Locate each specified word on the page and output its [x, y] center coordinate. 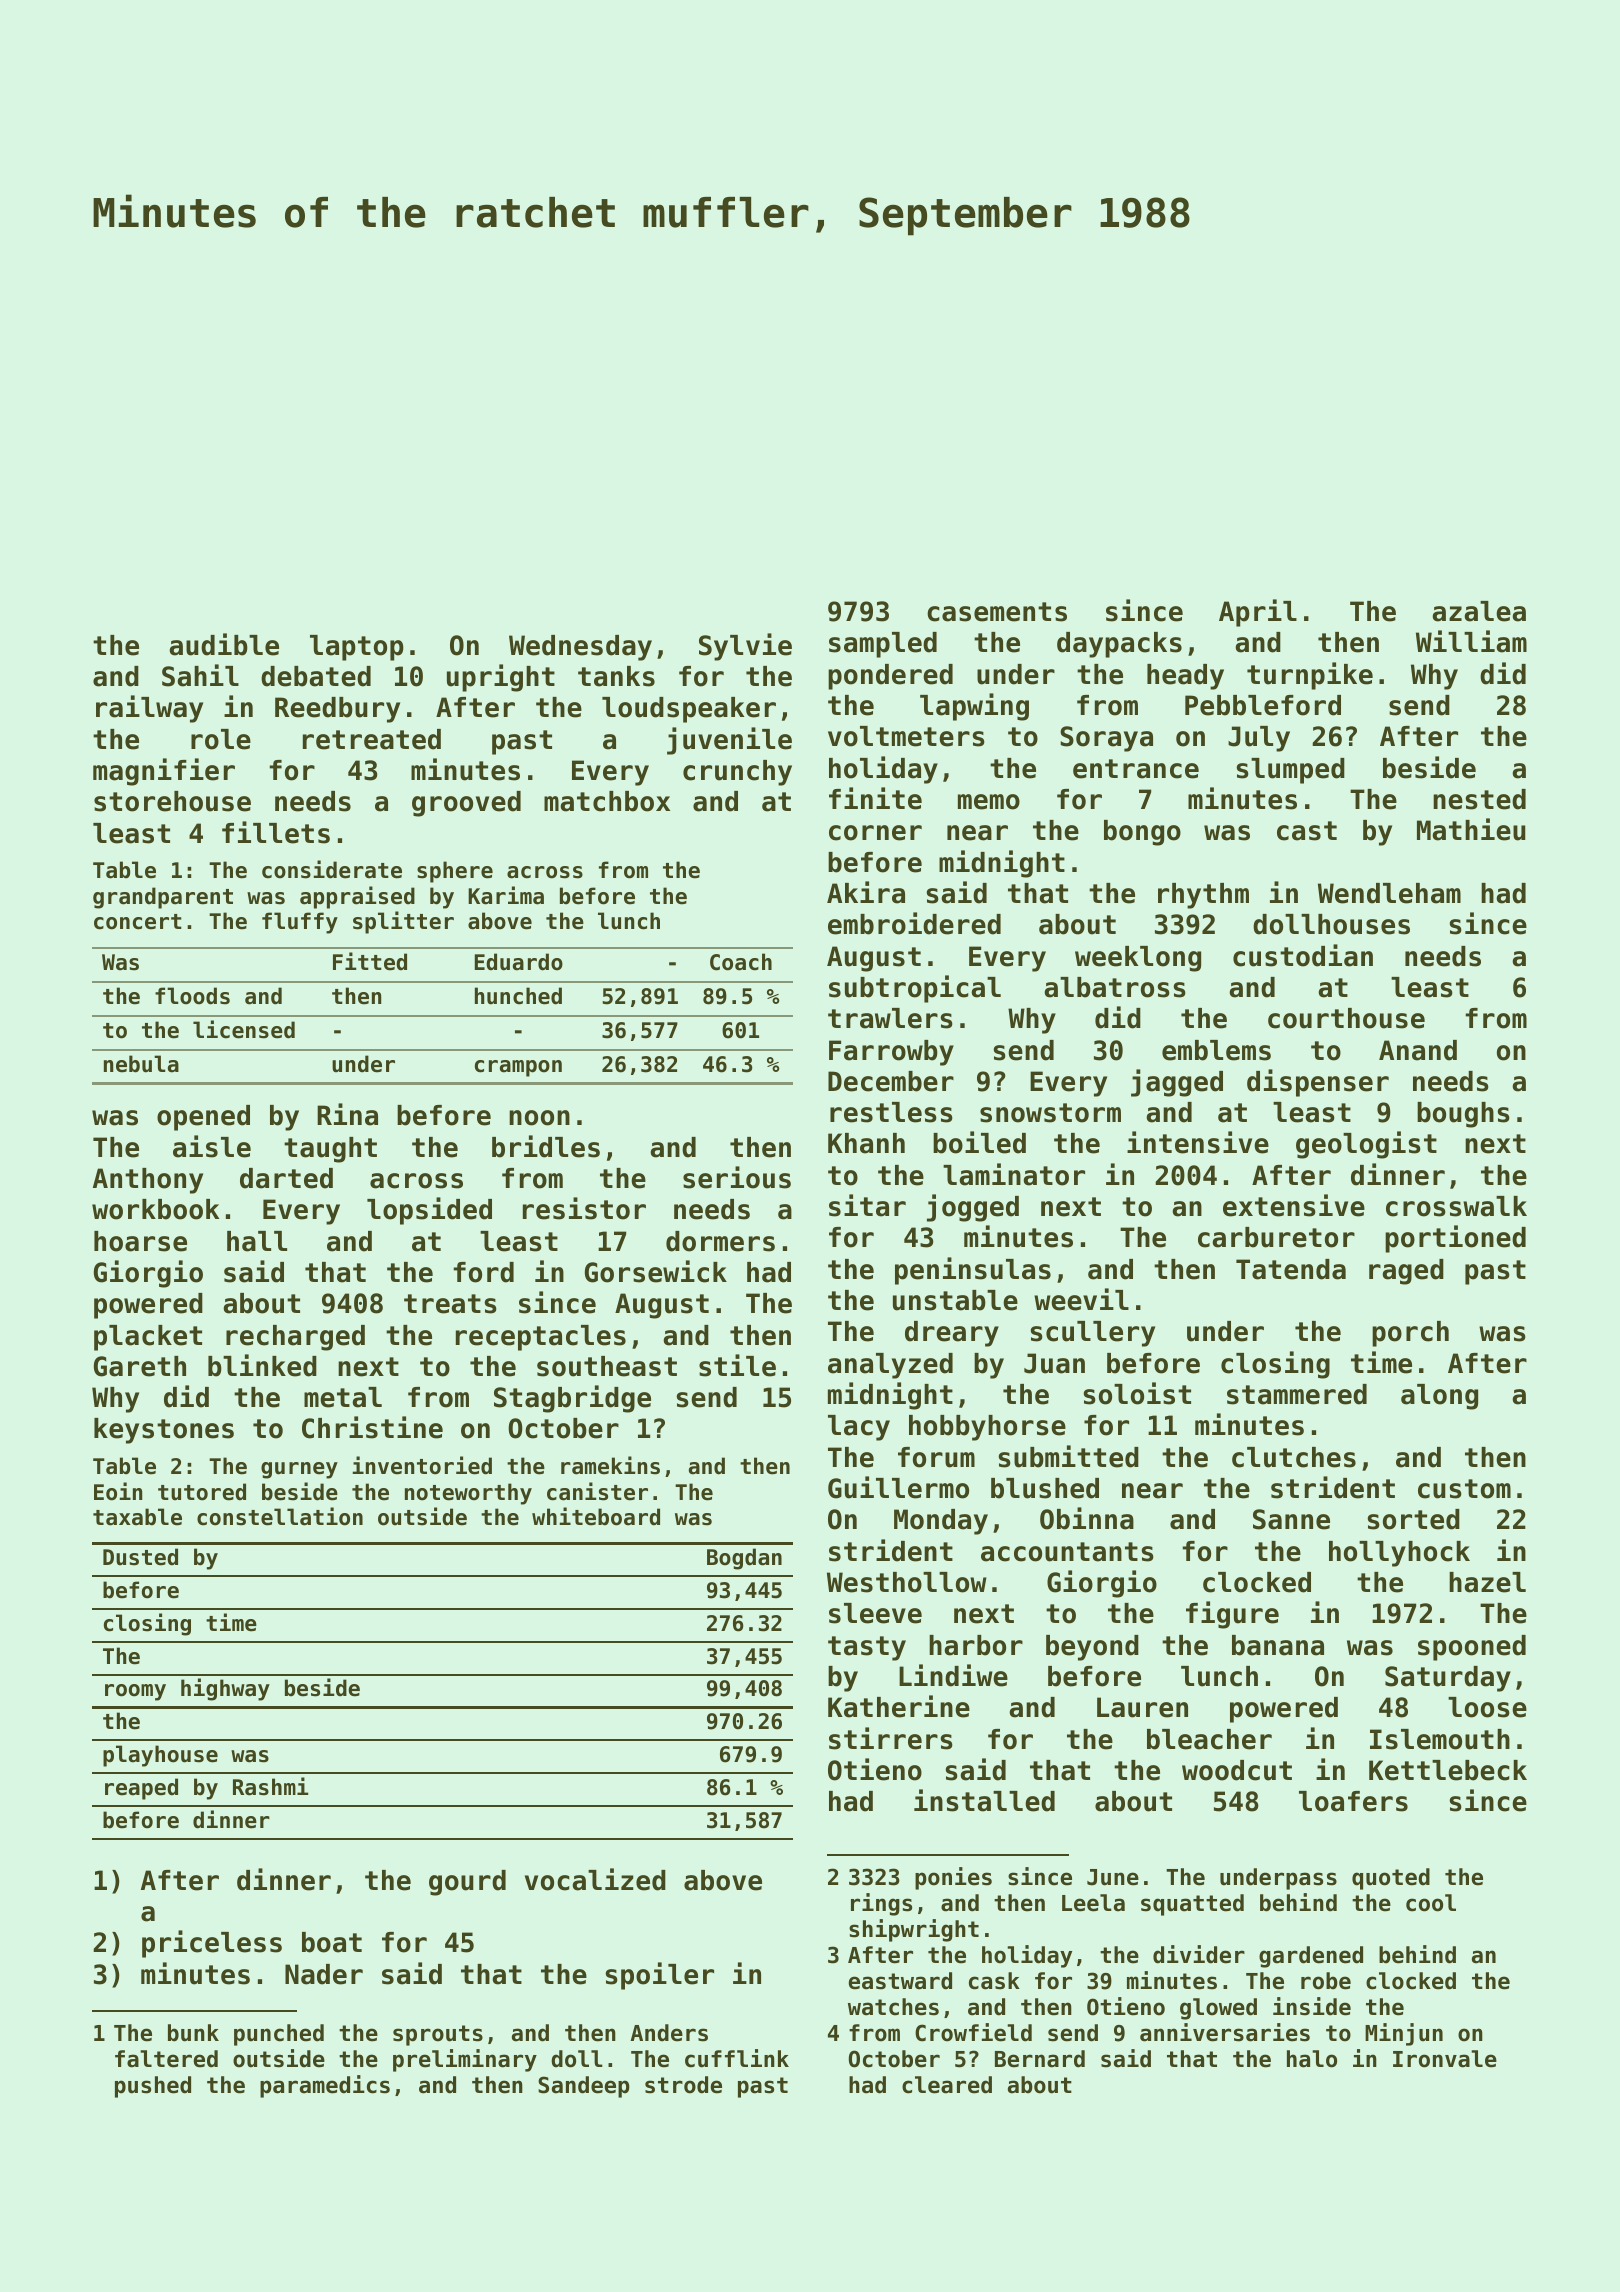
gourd [467, 1883]
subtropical [915, 989]
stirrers [891, 1738]
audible [224, 644]
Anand [1418, 1050]
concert [138, 922]
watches [893, 2007]
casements [997, 612]
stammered [1297, 1394]
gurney [299, 1470]
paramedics [325, 2086]
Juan [1054, 1363]
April [1258, 613]
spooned [1472, 1648]
